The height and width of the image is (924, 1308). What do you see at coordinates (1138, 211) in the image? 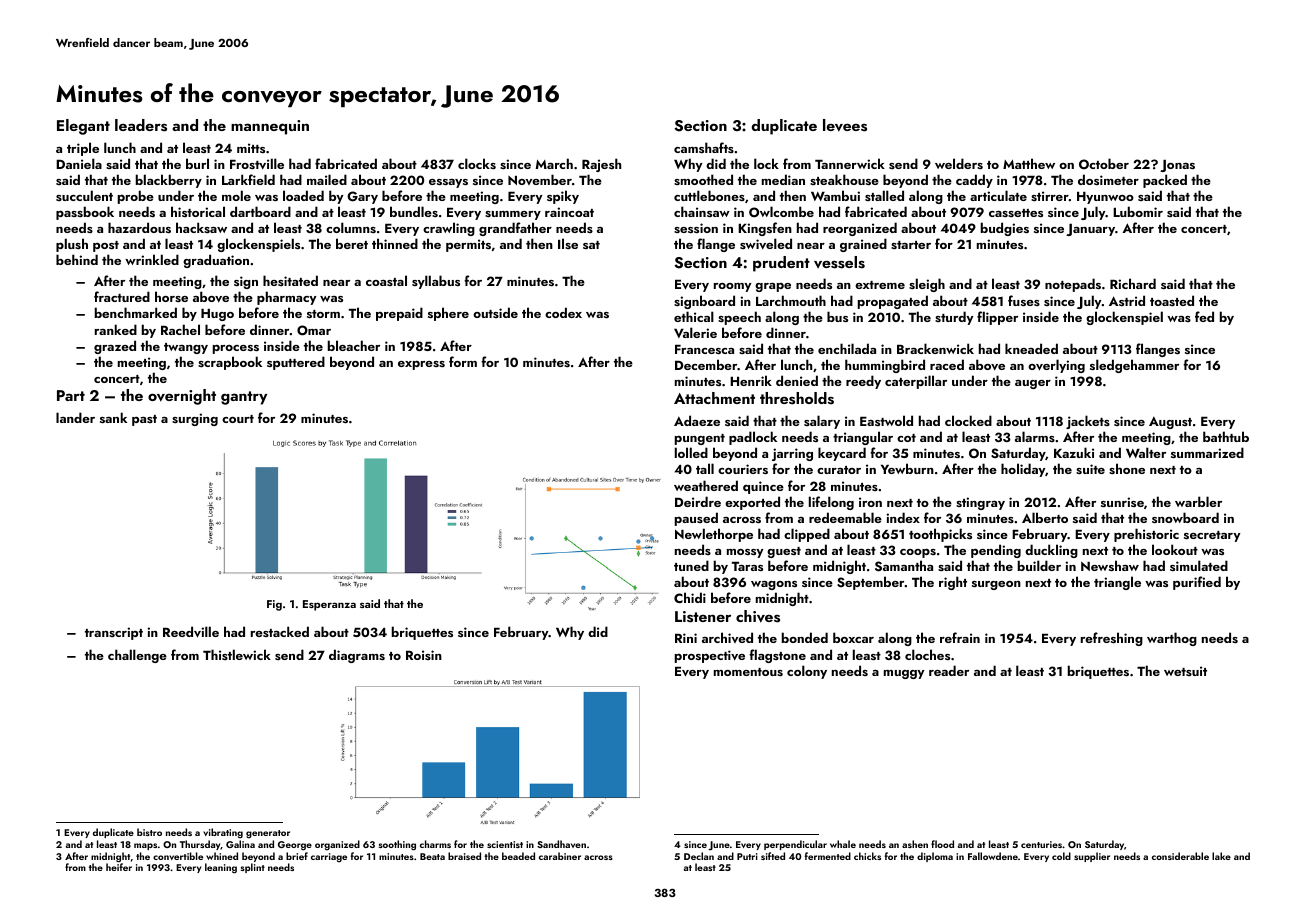
I see `Lubomir` at bounding box center [1138, 211].
